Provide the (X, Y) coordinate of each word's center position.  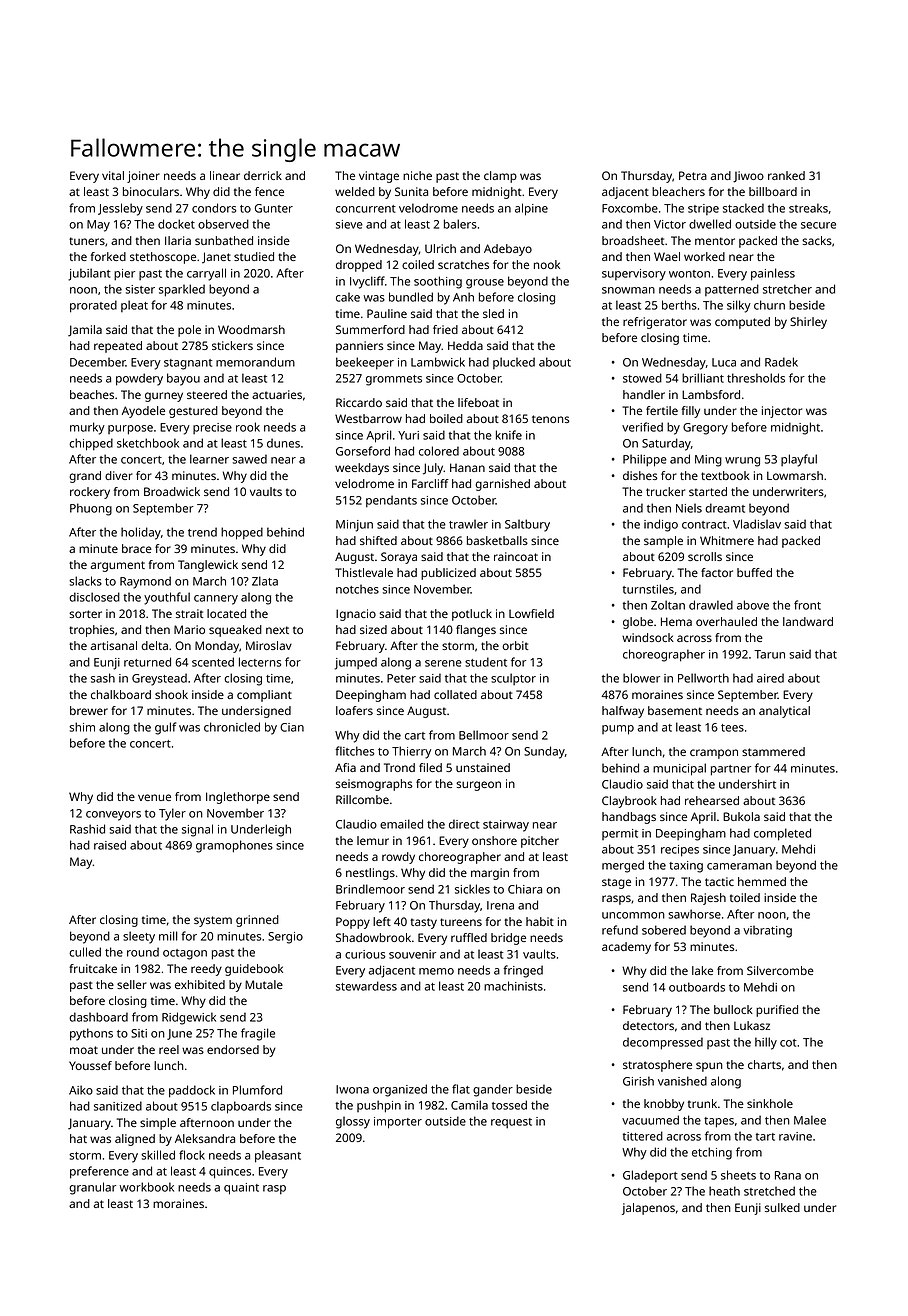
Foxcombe (630, 208)
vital (113, 175)
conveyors (113, 816)
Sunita (411, 191)
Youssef (90, 1065)
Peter (401, 678)
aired (770, 678)
